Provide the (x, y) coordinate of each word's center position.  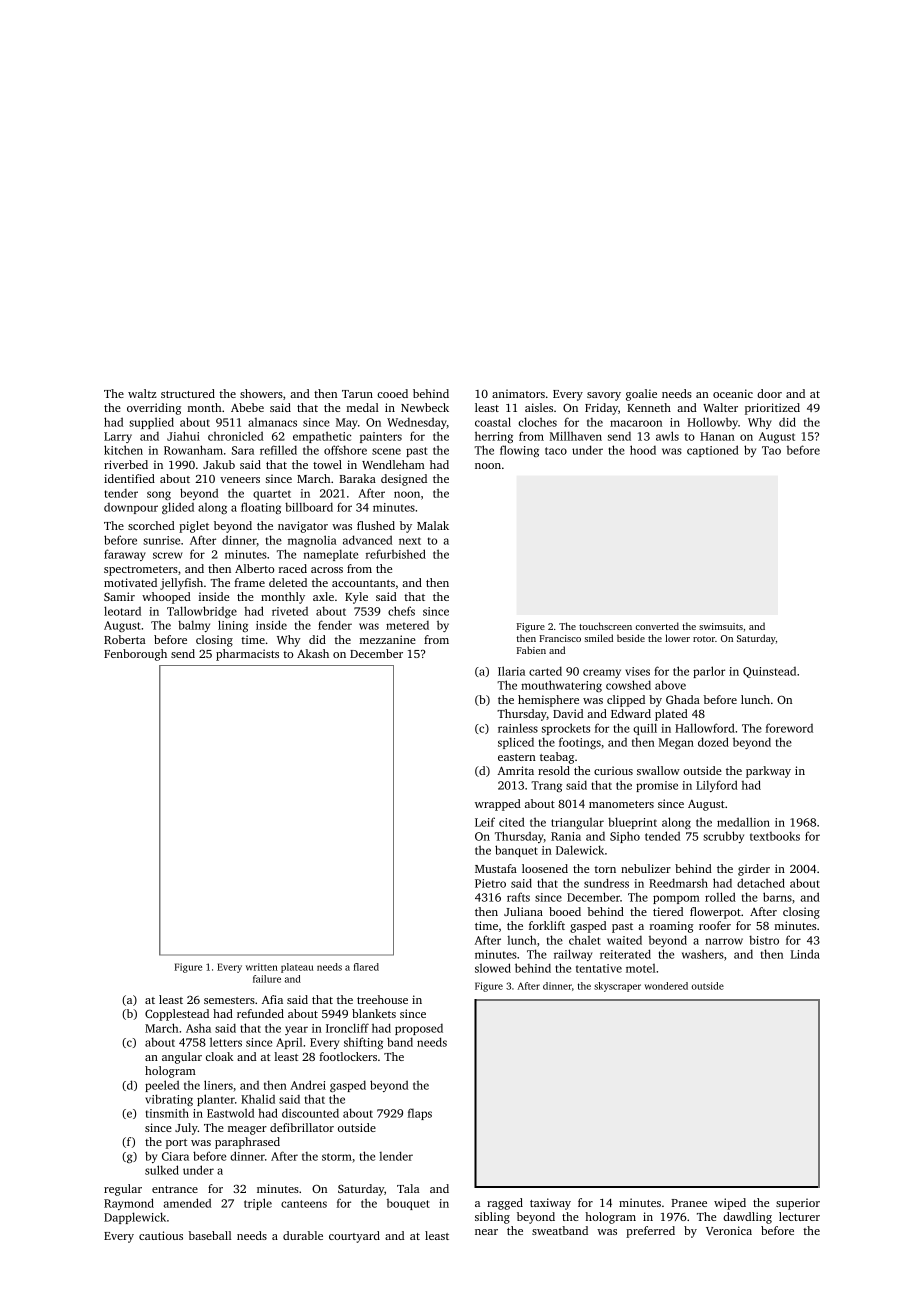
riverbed (126, 464)
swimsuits (721, 626)
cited (512, 822)
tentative (599, 968)
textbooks (775, 836)
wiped (730, 1204)
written (262, 967)
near (486, 1232)
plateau (297, 968)
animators (518, 393)
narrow (724, 941)
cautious (161, 1235)
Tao (771, 450)
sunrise (161, 540)
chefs (401, 611)
